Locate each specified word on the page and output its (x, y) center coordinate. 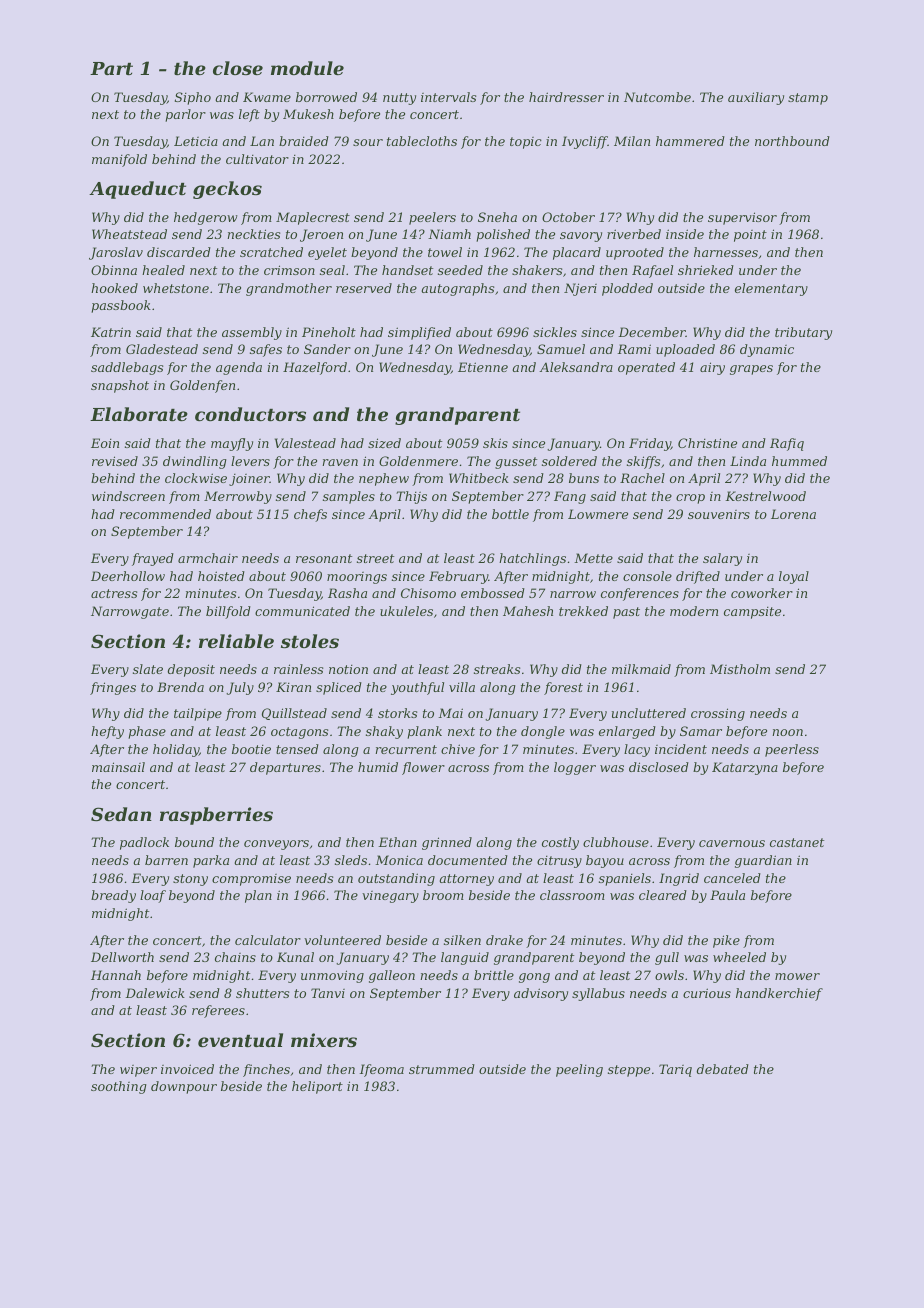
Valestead (305, 443)
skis (495, 443)
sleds (351, 860)
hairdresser (566, 97)
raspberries (216, 816)
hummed (799, 461)
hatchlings (532, 559)
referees (218, 1011)
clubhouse (616, 842)
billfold (228, 612)
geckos (227, 190)
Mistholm (740, 669)
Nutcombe (657, 97)
